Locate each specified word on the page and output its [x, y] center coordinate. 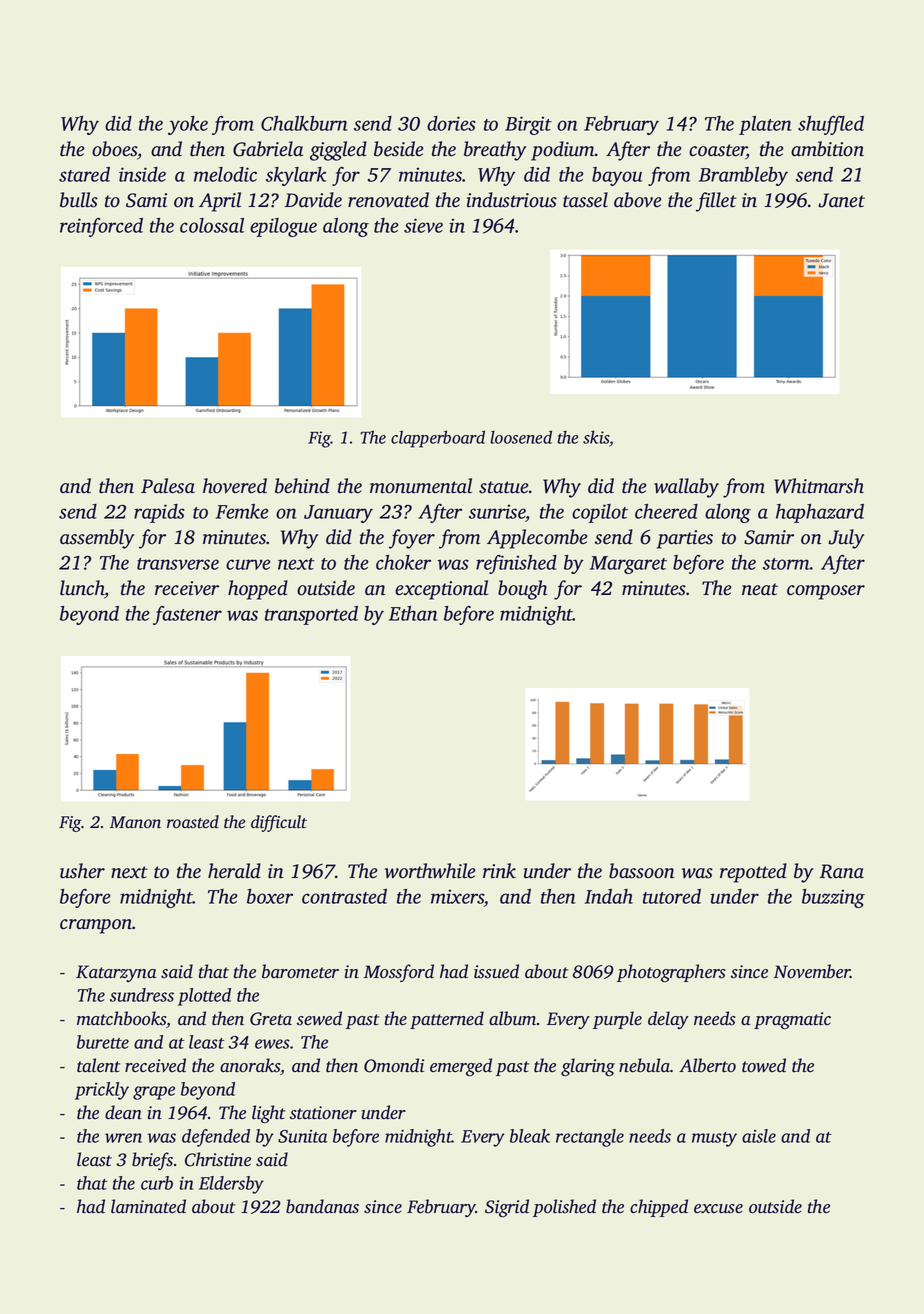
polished [564, 1208]
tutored [672, 896]
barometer [300, 971]
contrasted [344, 896]
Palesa [168, 486]
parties [685, 539]
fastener [187, 615]
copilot [600, 513]
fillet [716, 202]
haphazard [820, 513]
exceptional [441, 590]
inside [142, 174]
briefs [152, 1161]
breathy [495, 151]
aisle [759, 1136]
